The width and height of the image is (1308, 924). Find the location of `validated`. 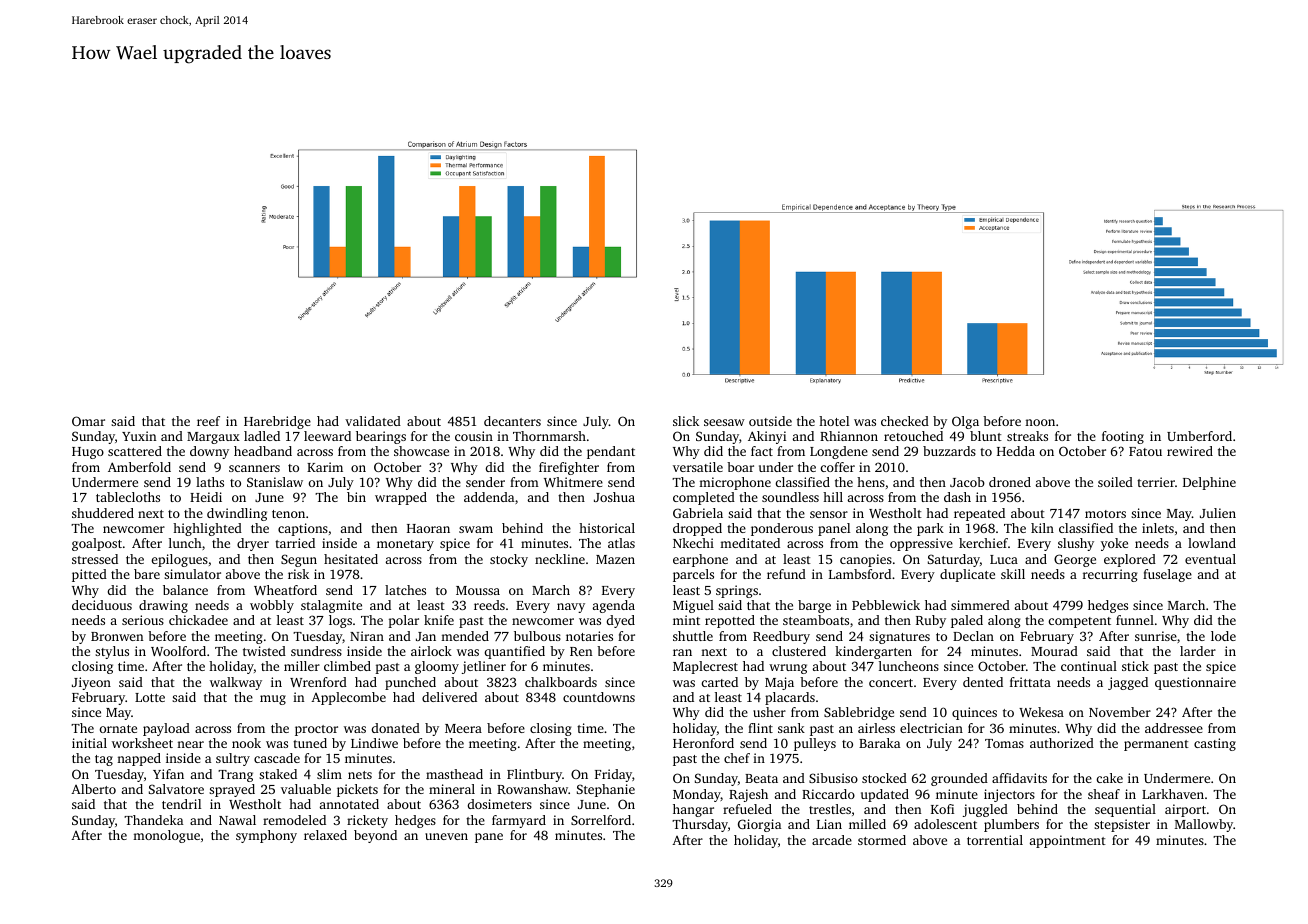

validated is located at coordinates (373, 421).
